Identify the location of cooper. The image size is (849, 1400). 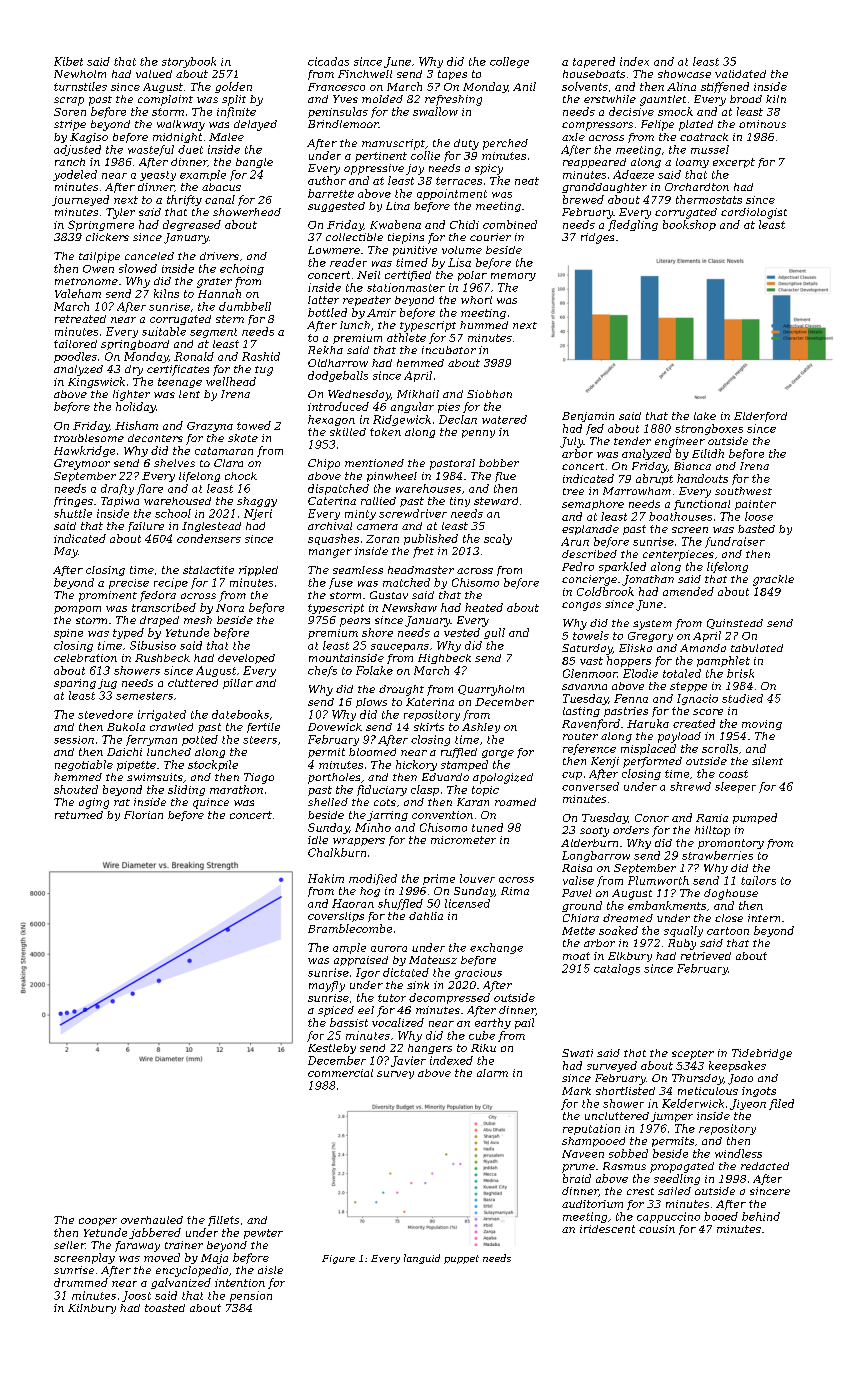
(98, 1222).
